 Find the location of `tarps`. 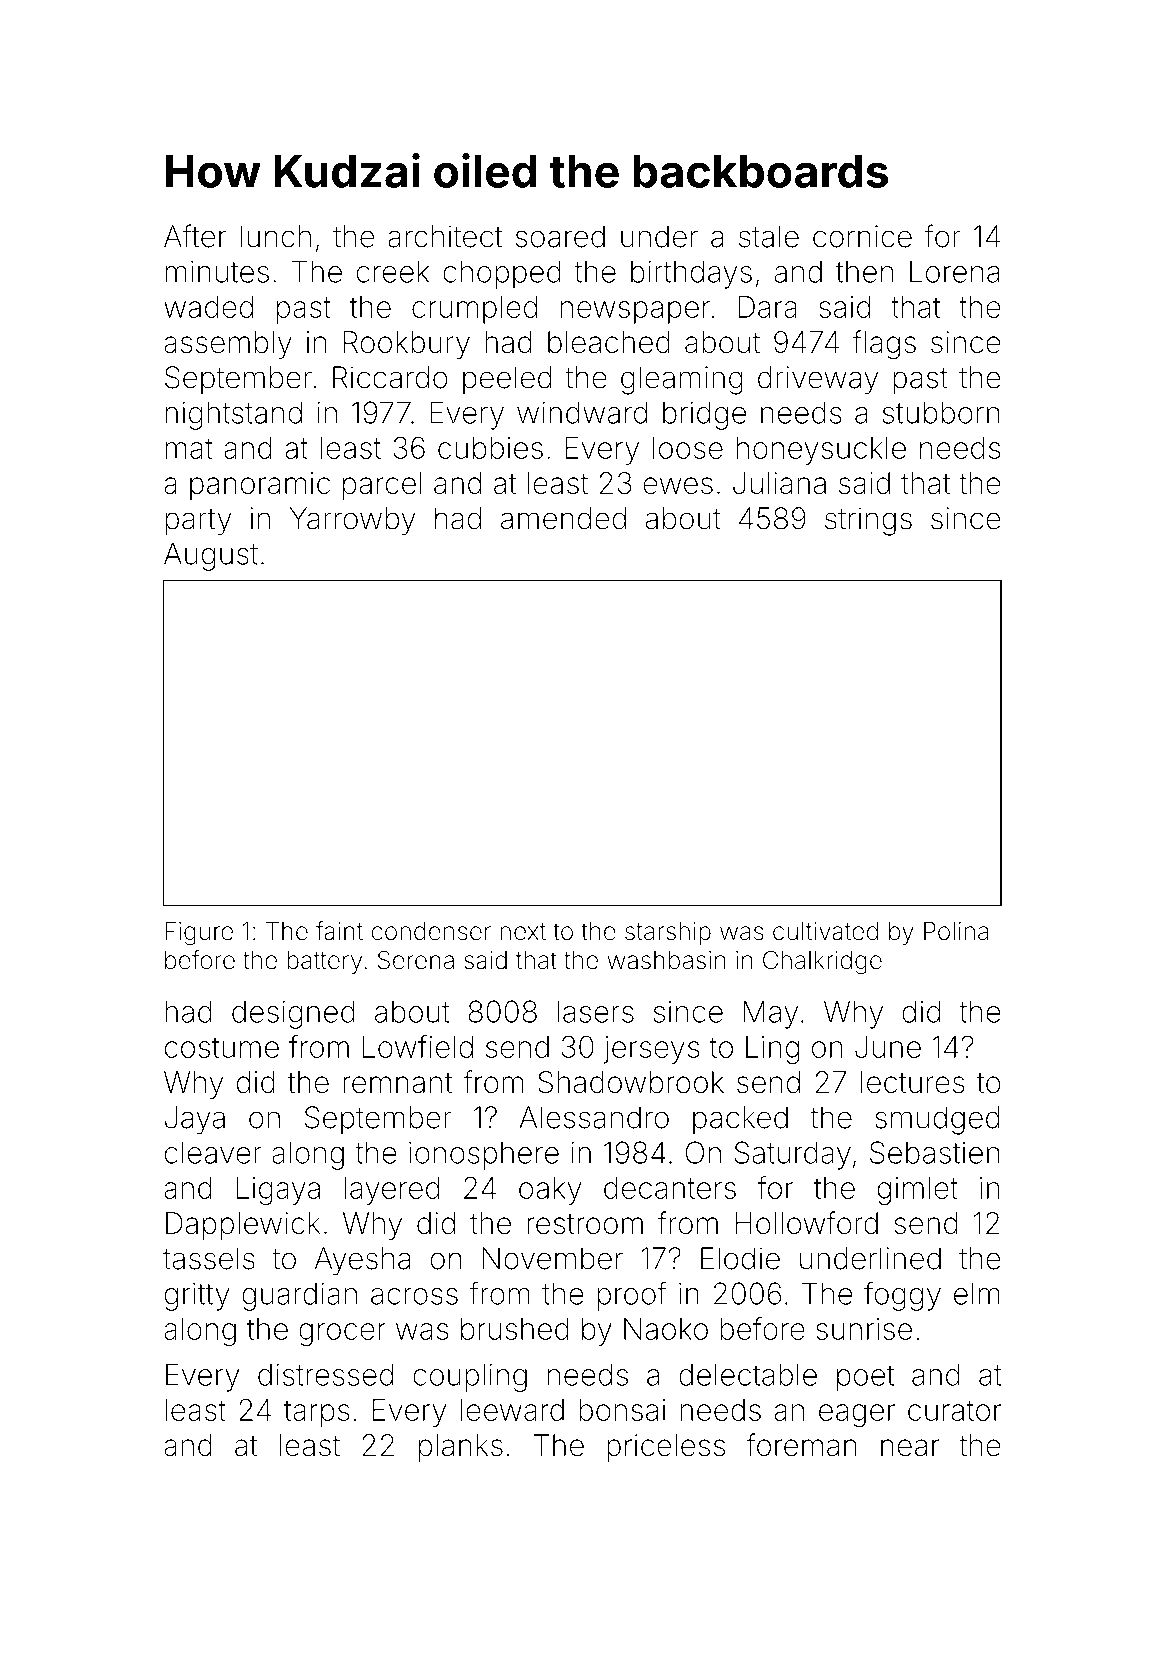

tarps is located at coordinates (317, 1413).
